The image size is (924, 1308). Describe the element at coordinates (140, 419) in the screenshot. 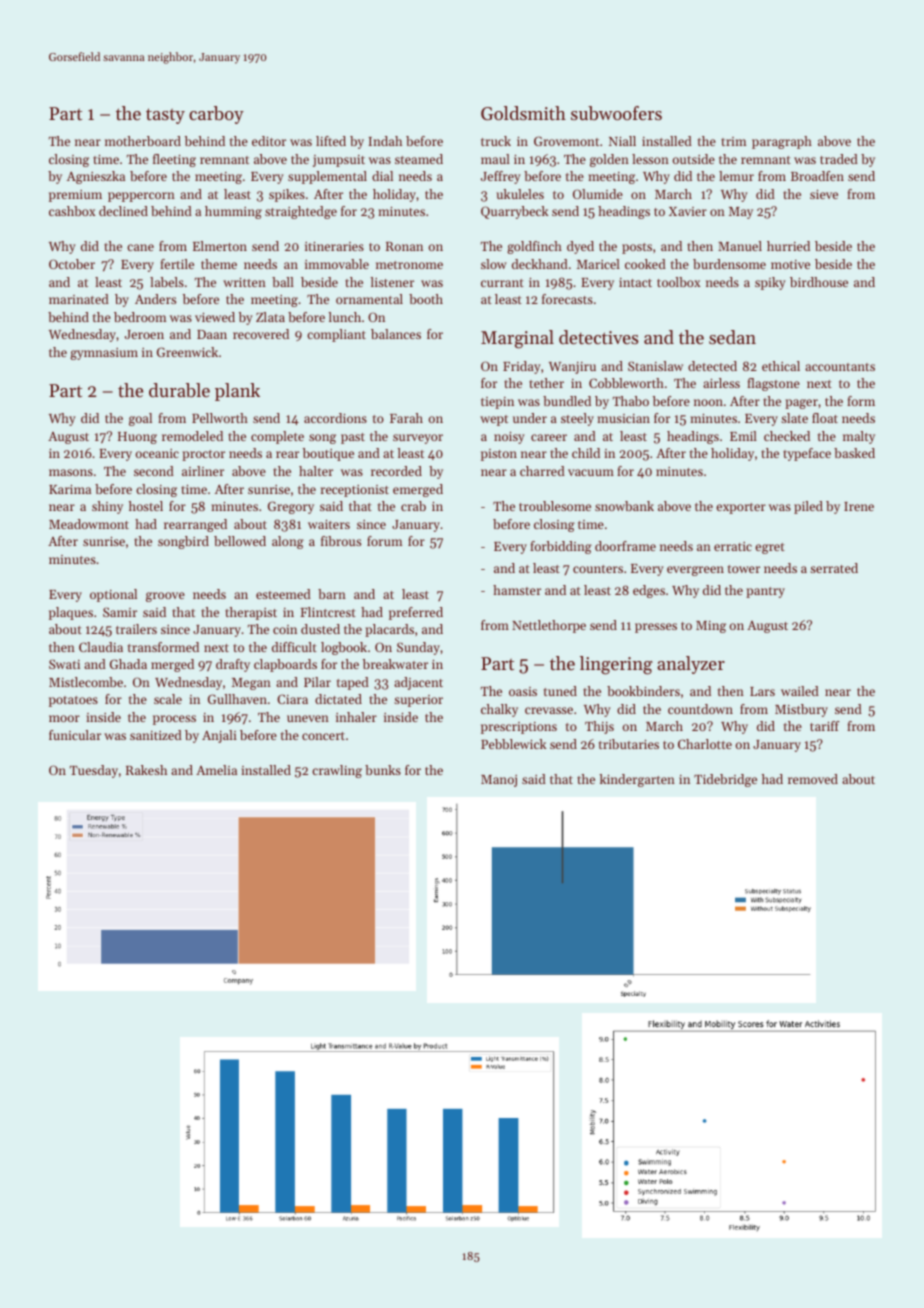

I see `goal` at that location.
